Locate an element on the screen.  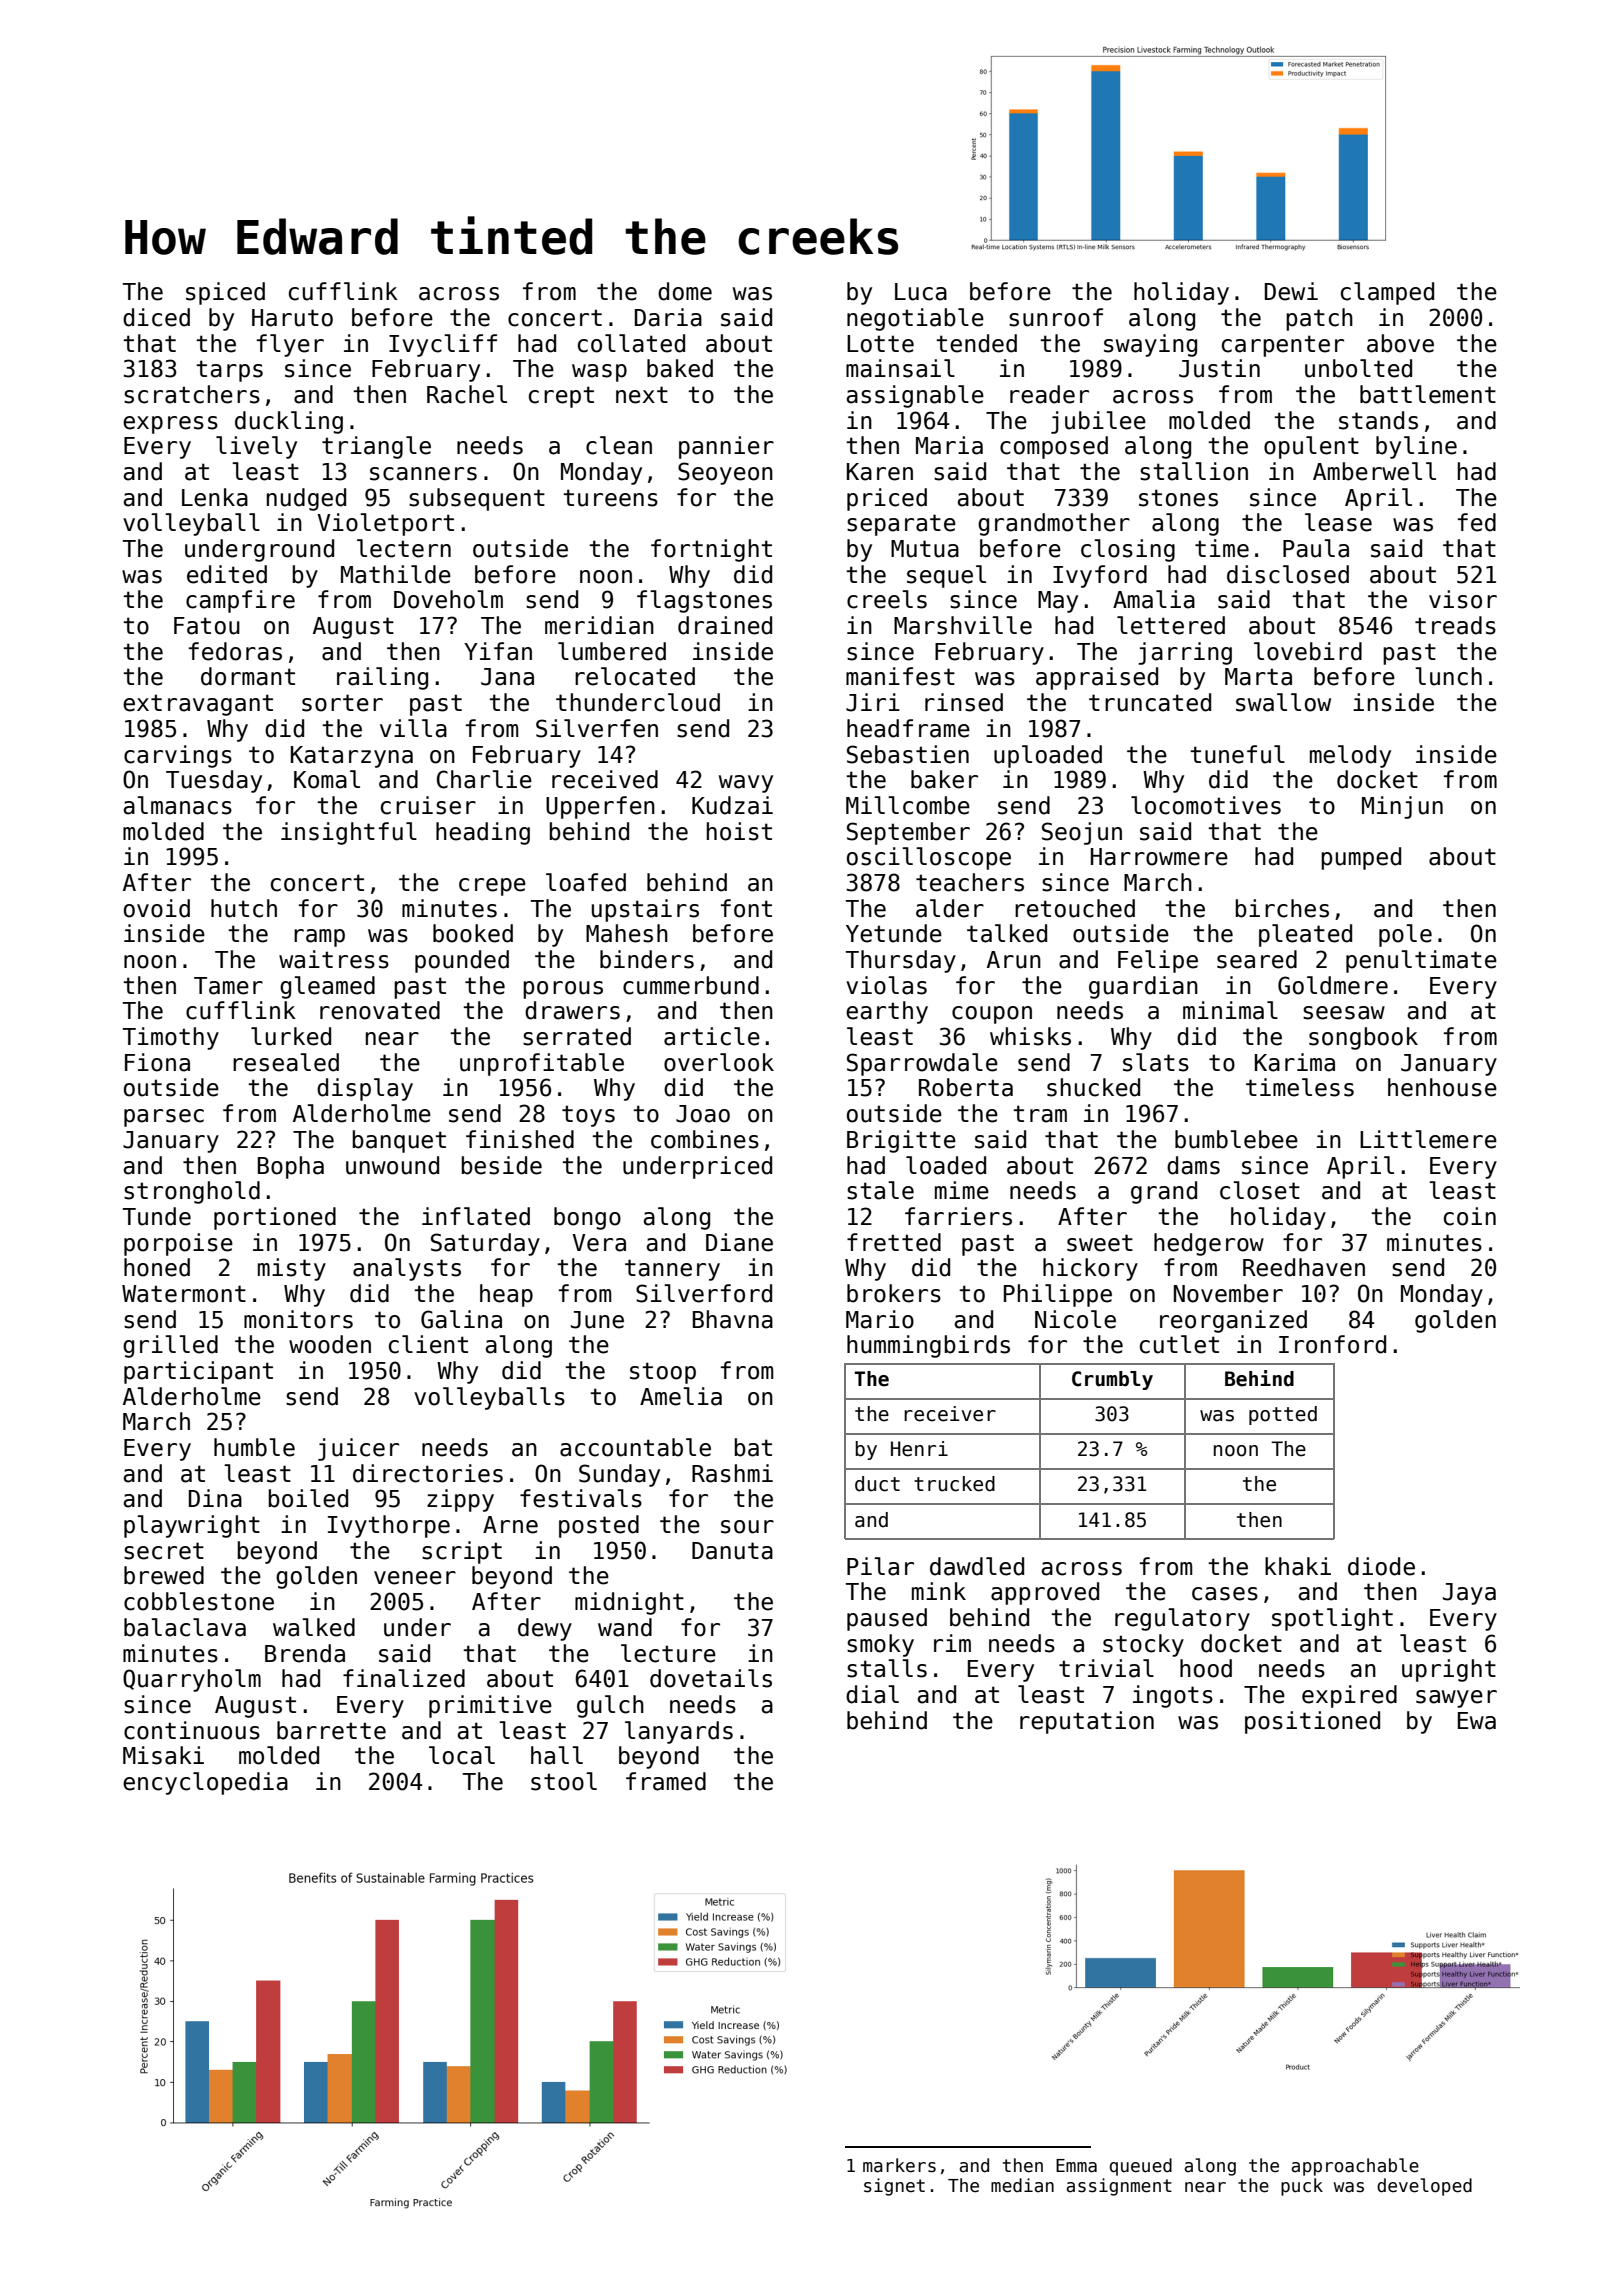
diode is located at coordinates (1381, 1566).
